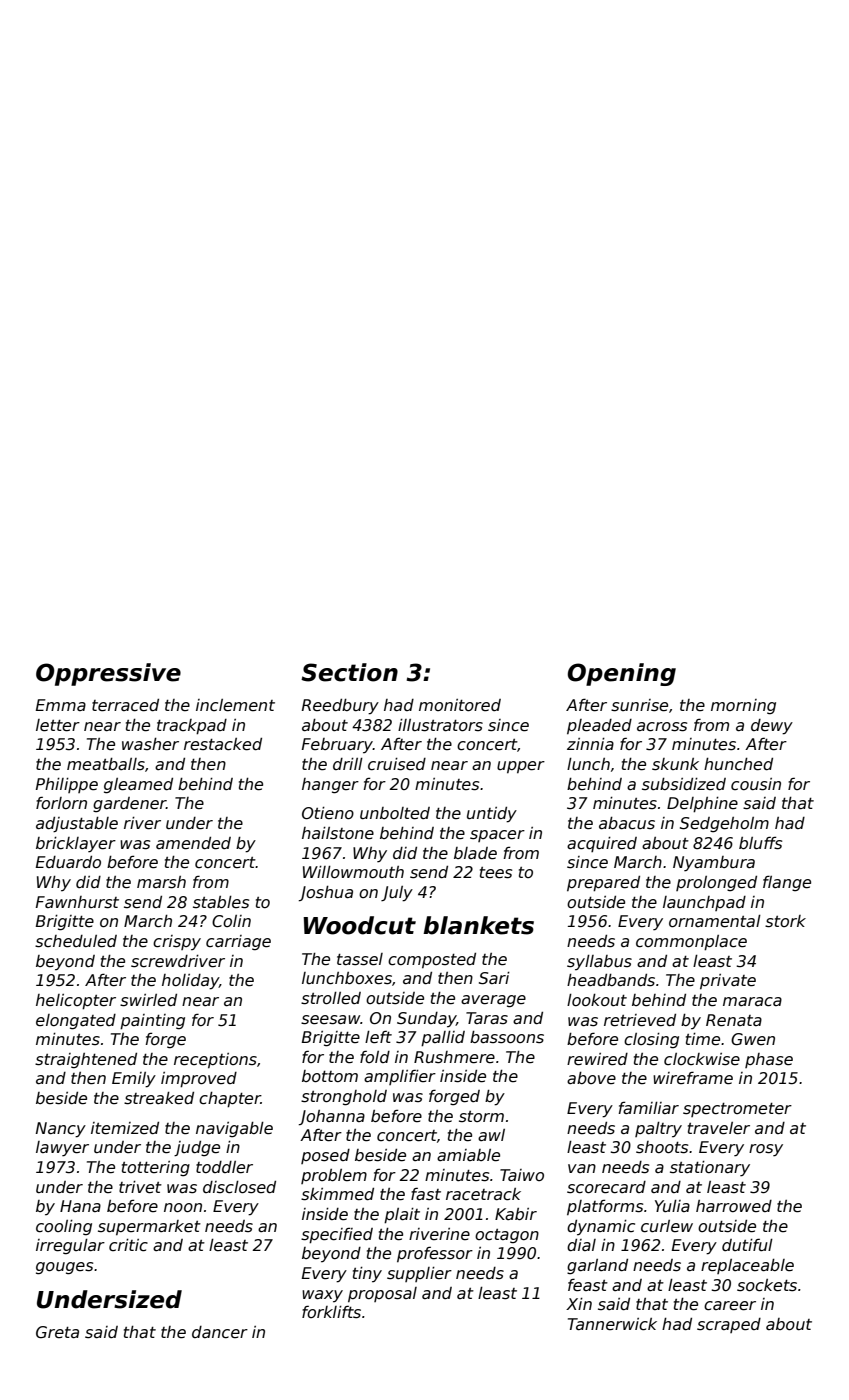 The height and width of the screenshot is (1400, 849). I want to click on disclosed, so click(239, 1187).
